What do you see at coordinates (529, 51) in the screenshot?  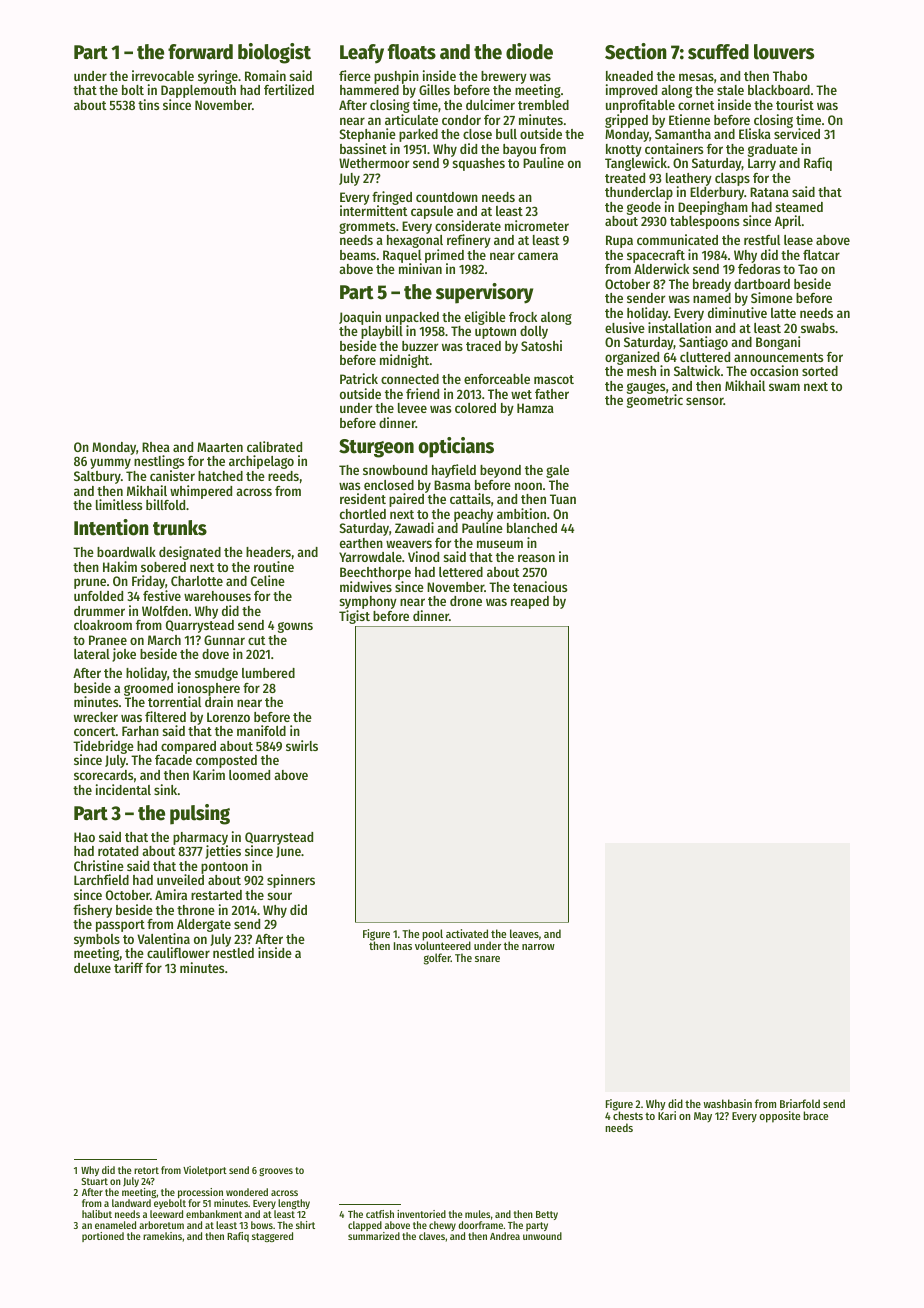 I see `diode` at bounding box center [529, 51].
